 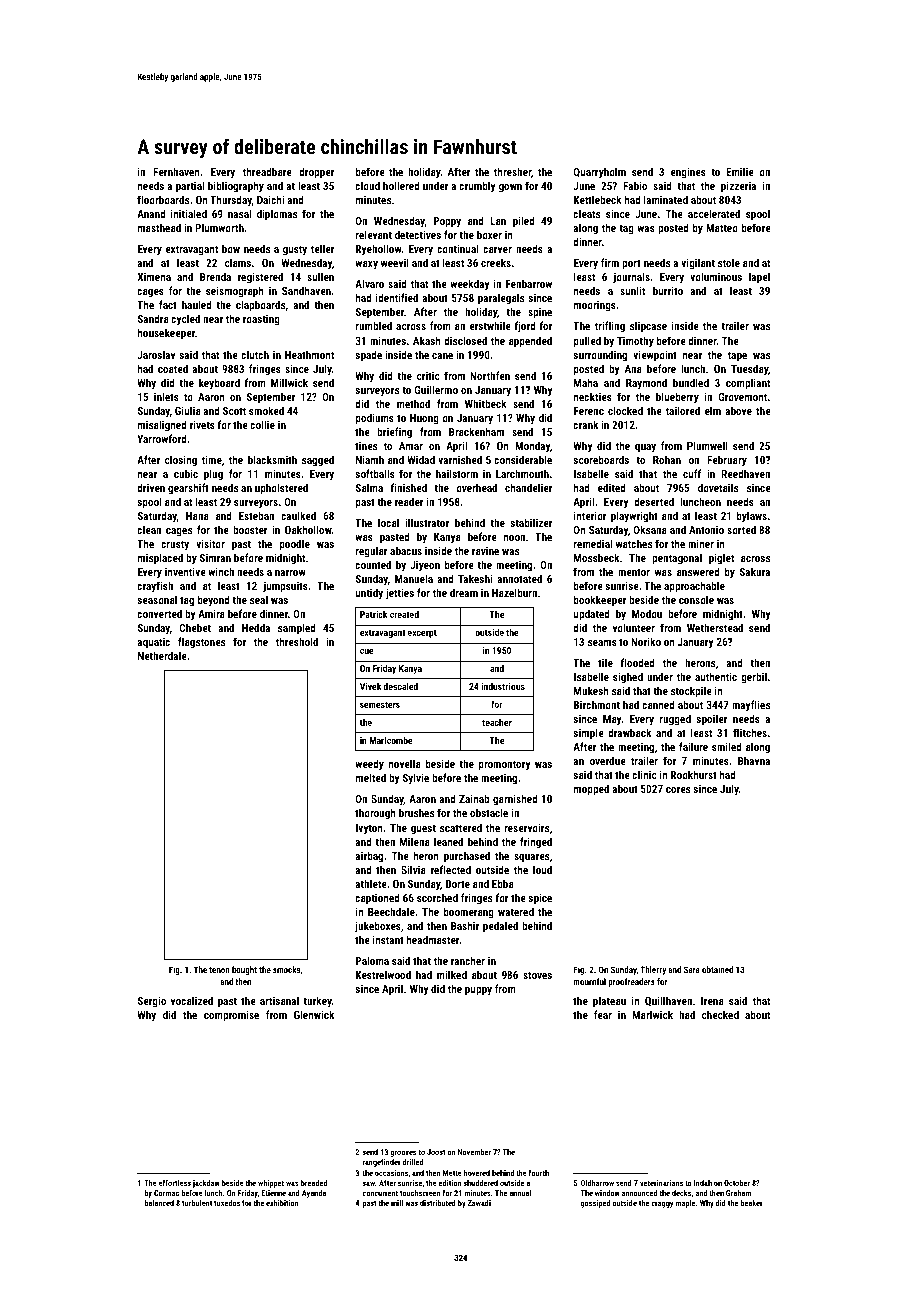 What do you see at coordinates (151, 487) in the screenshot?
I see `driven` at bounding box center [151, 487].
